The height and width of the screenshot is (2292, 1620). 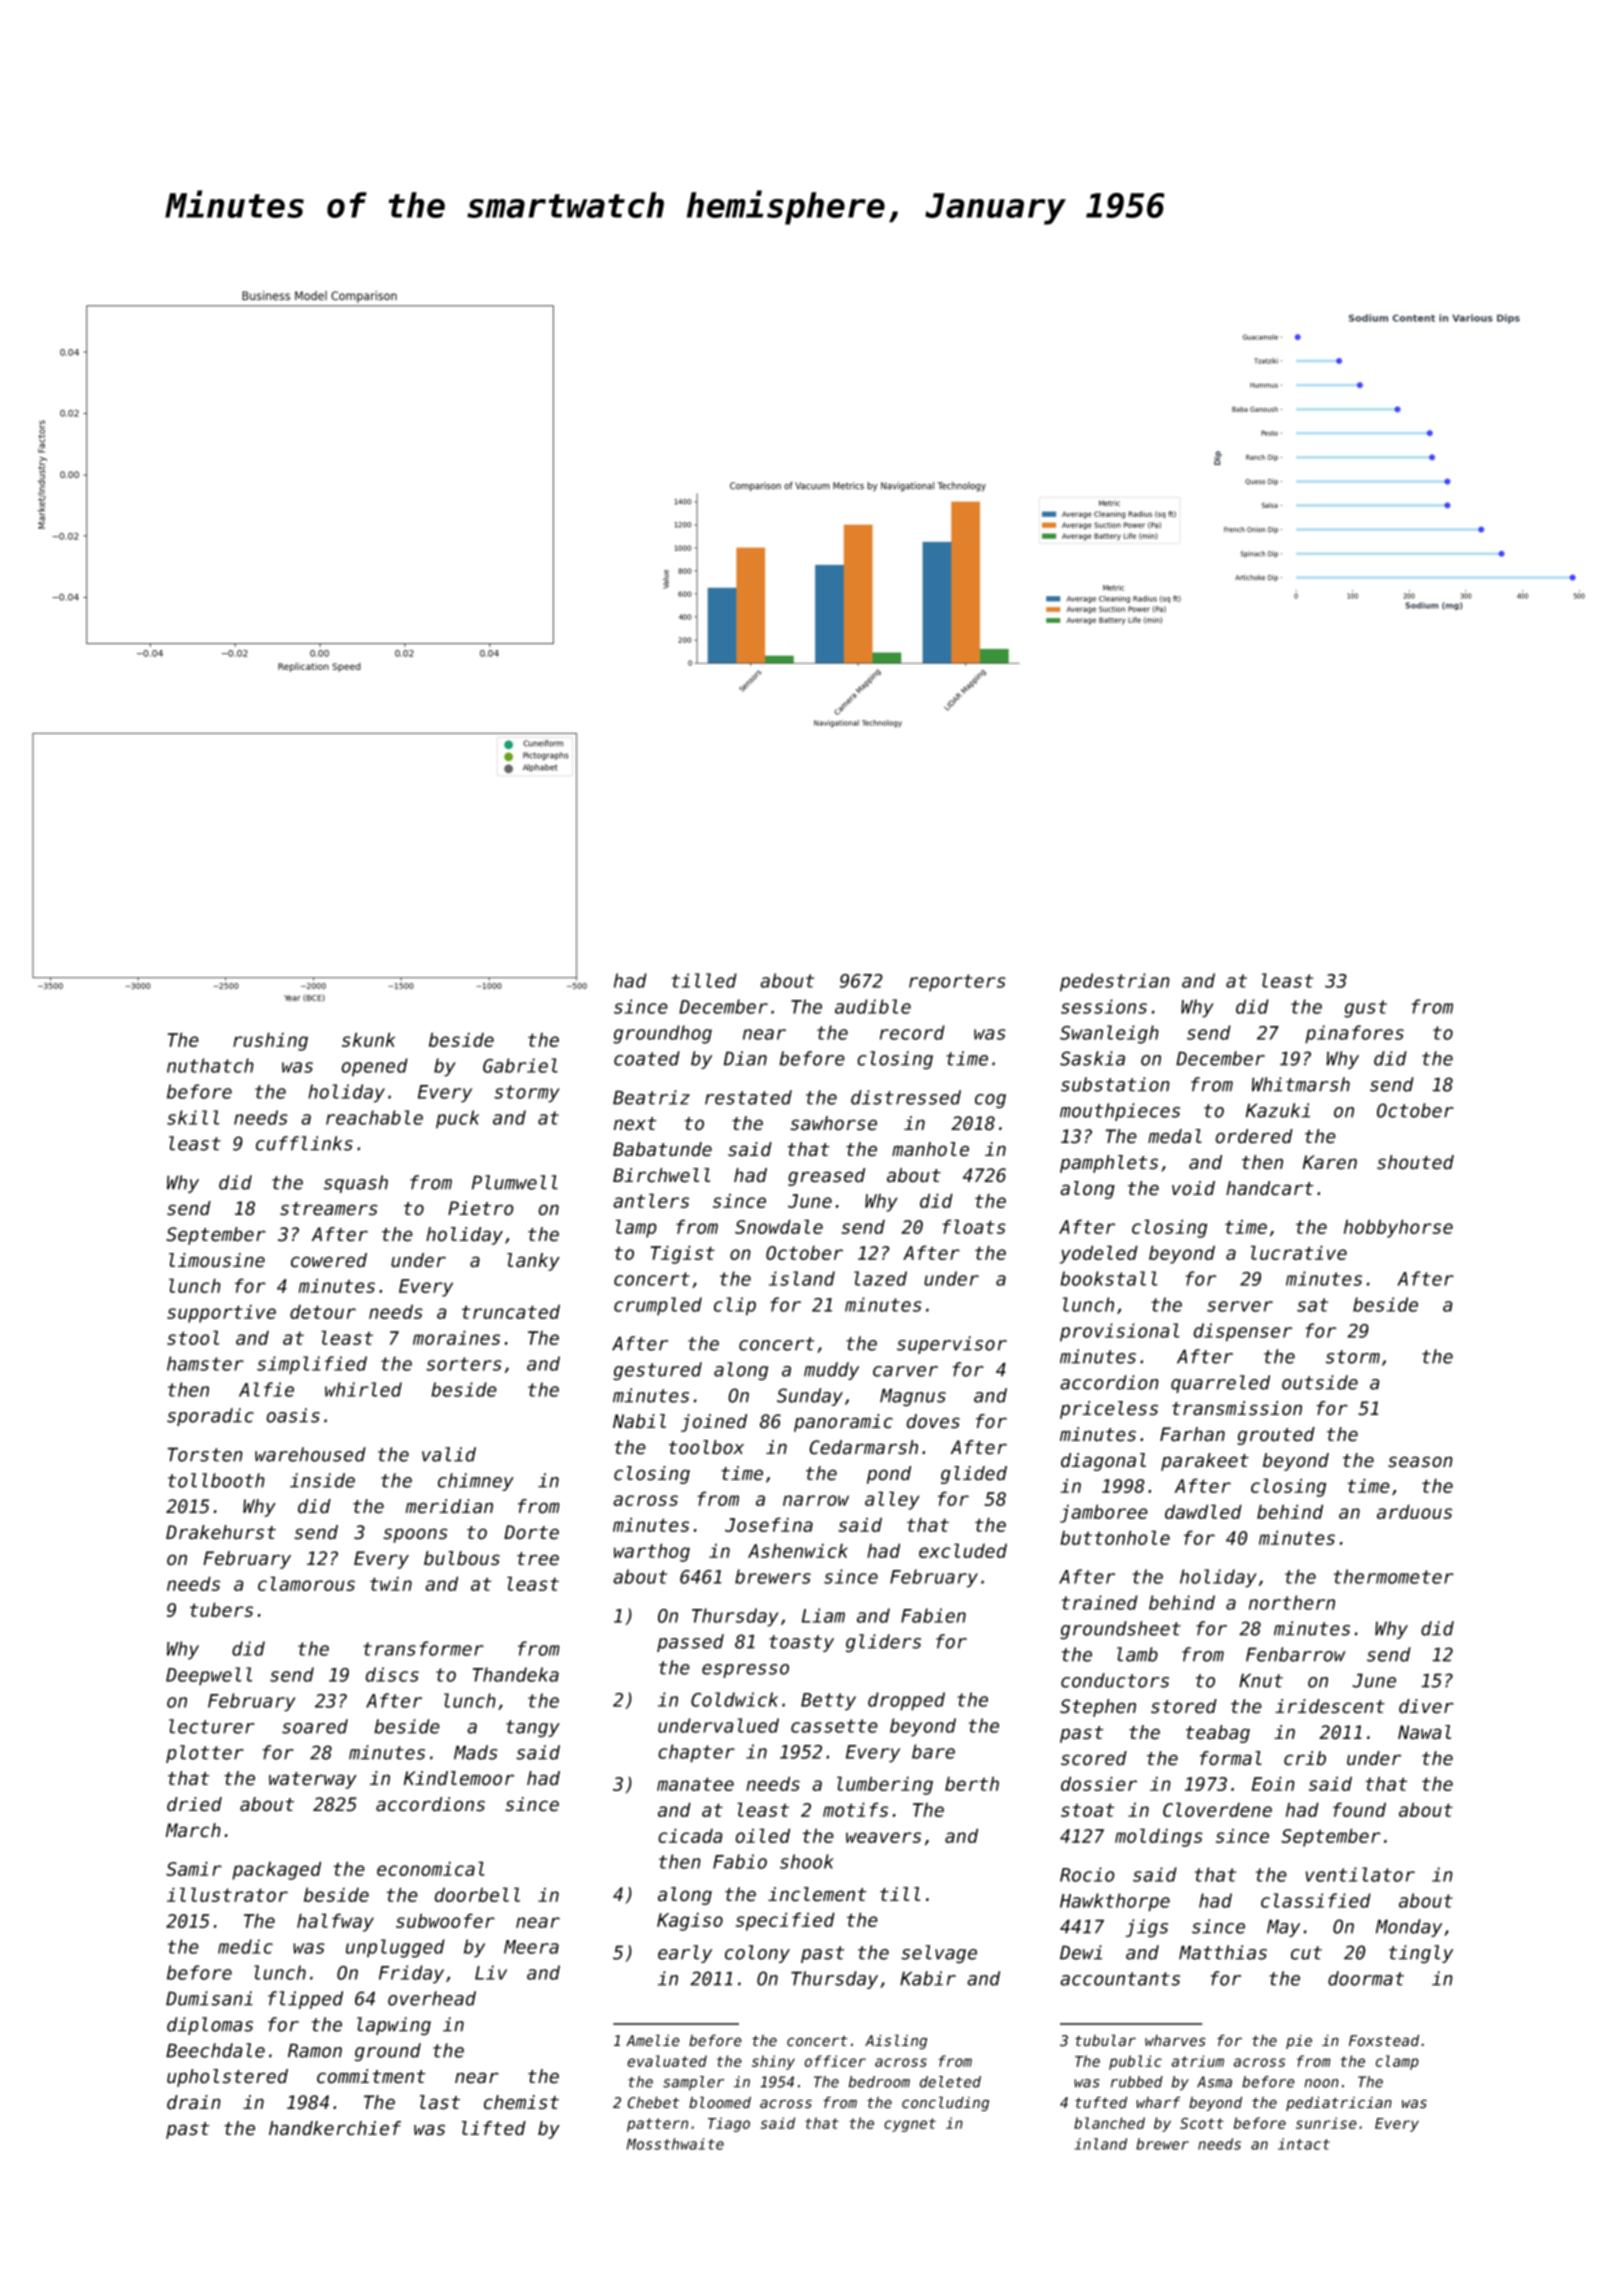 What do you see at coordinates (210, 1417) in the screenshot?
I see `sporadic` at bounding box center [210, 1417].
